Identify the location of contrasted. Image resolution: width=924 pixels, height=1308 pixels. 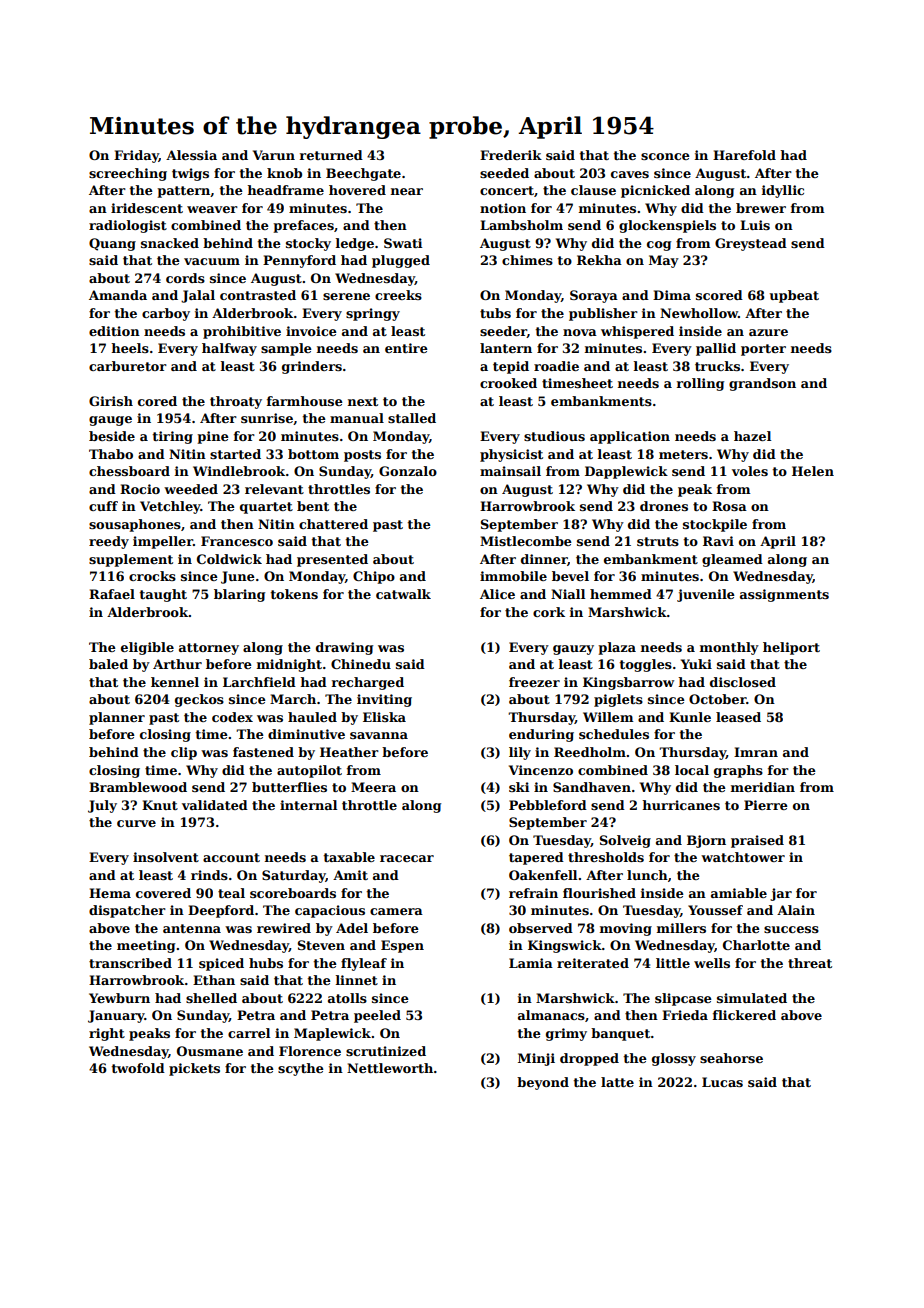
(258, 295).
